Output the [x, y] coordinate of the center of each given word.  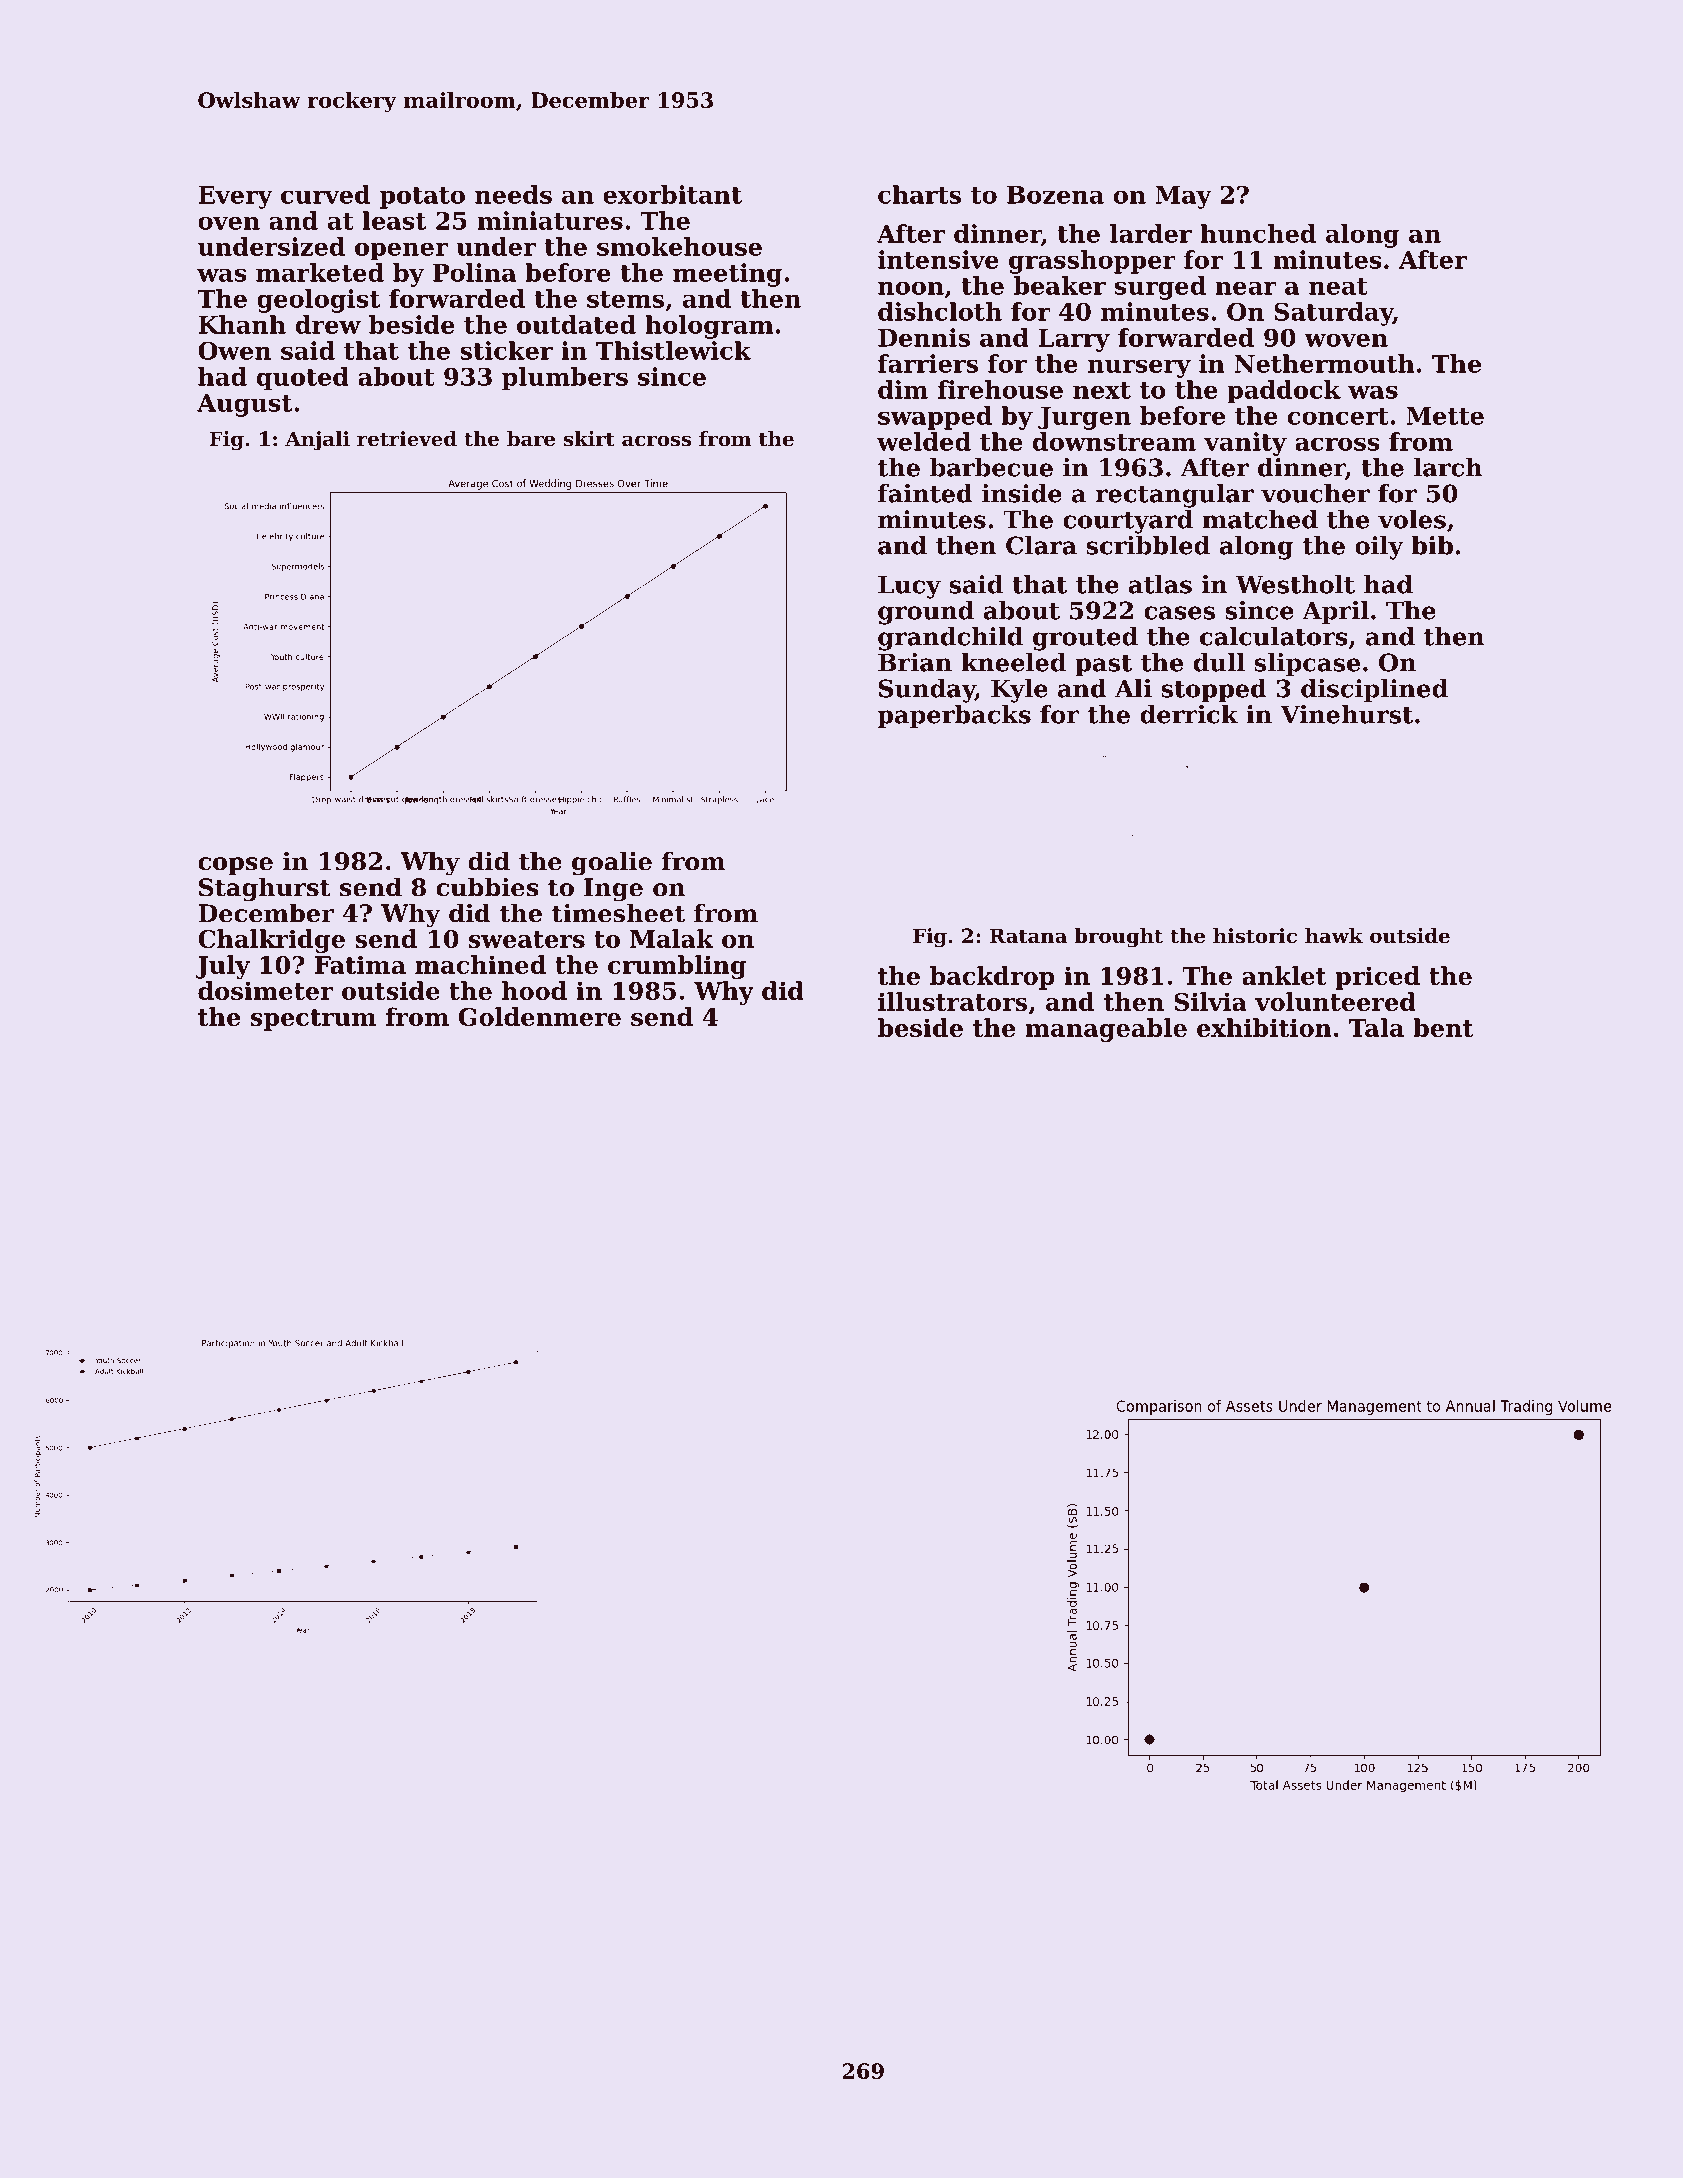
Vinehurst [1346, 714]
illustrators [952, 1001]
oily [1379, 548]
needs [513, 194]
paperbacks [954, 716]
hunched [1258, 233]
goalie [612, 863]
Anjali [317, 441]
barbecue [991, 467]
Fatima [360, 964]
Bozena [1055, 195]
